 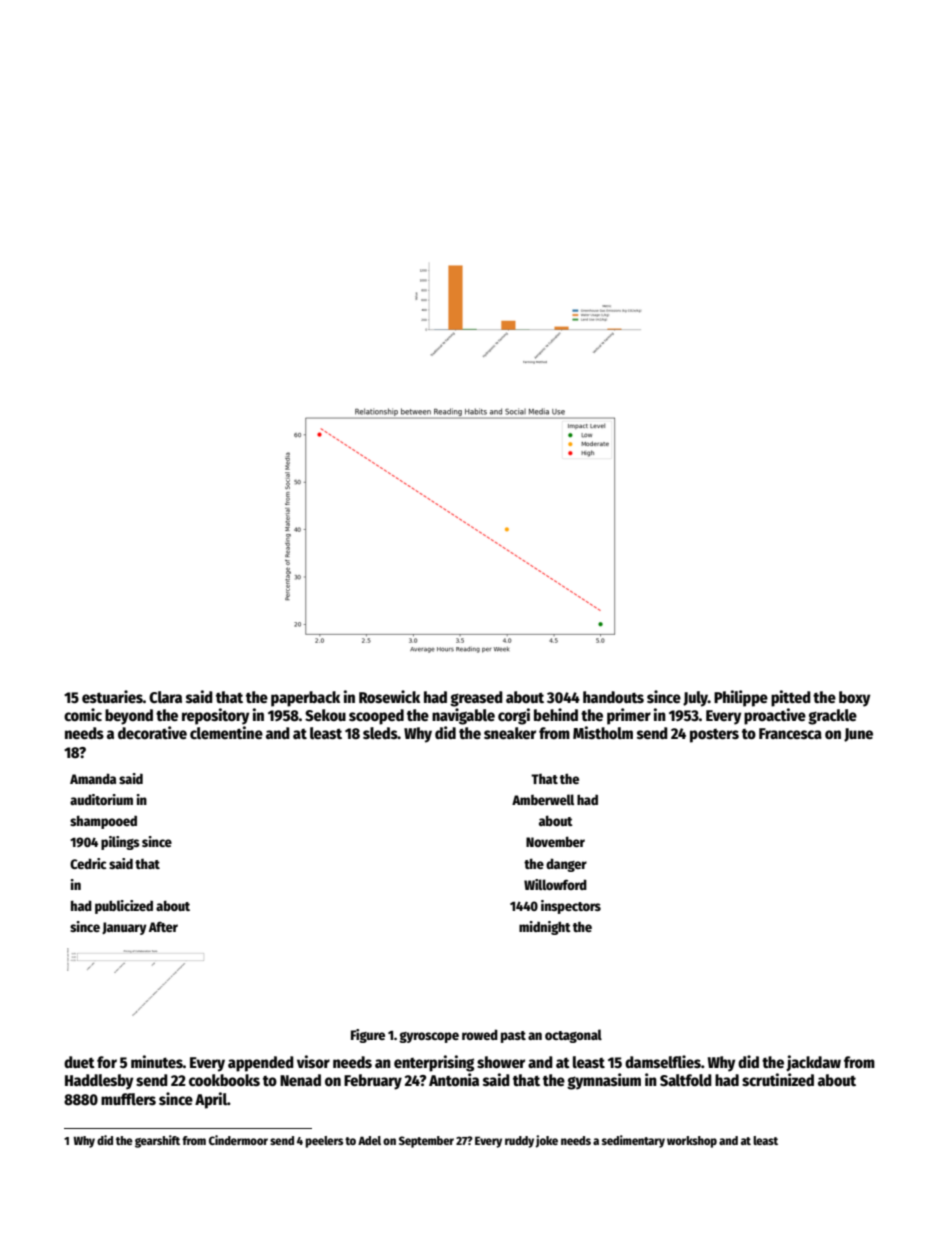 What do you see at coordinates (566, 865) in the image?
I see `danger` at bounding box center [566, 865].
